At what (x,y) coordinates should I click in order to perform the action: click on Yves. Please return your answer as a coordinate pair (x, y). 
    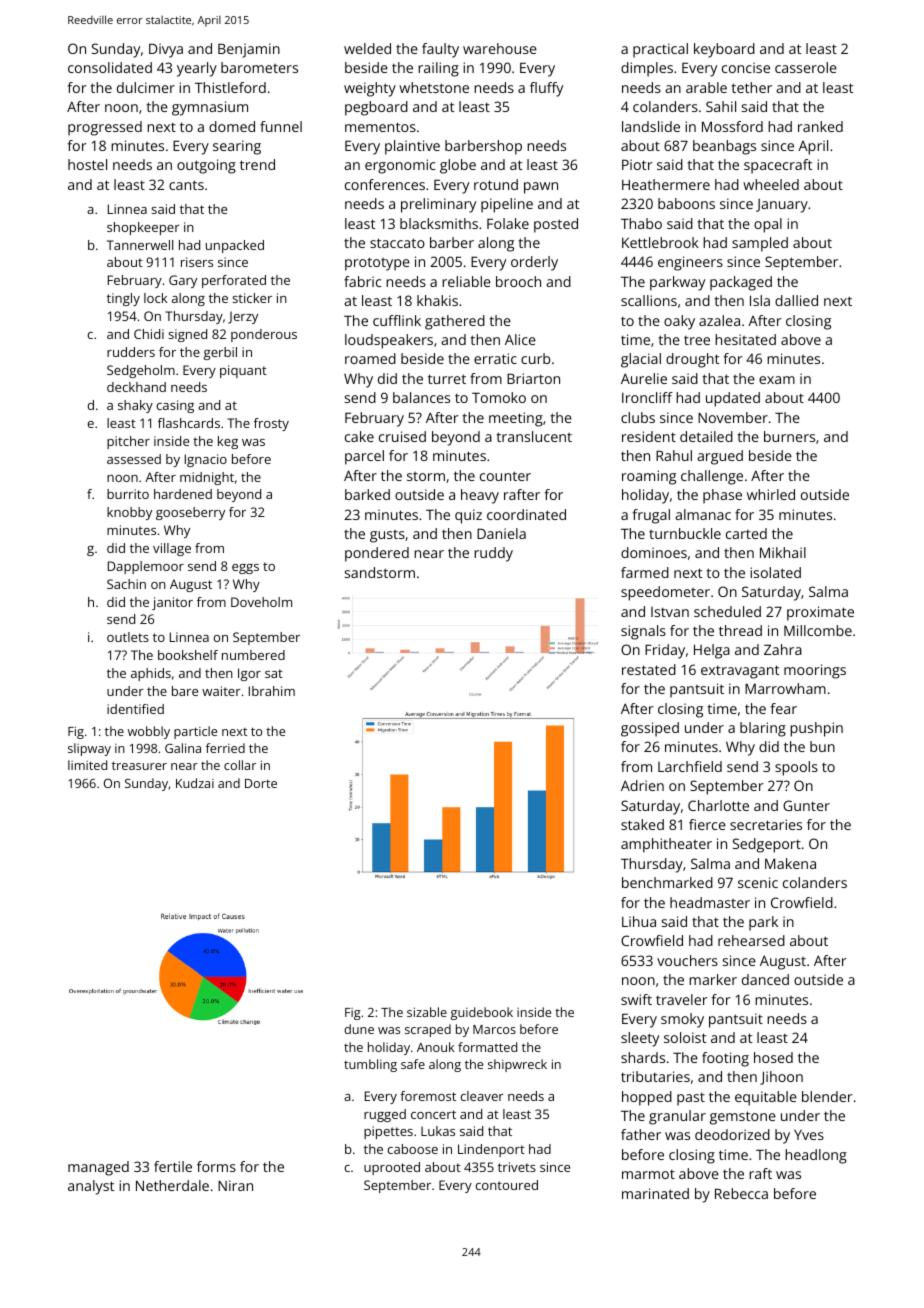
    Looking at the image, I should click on (809, 1134).
